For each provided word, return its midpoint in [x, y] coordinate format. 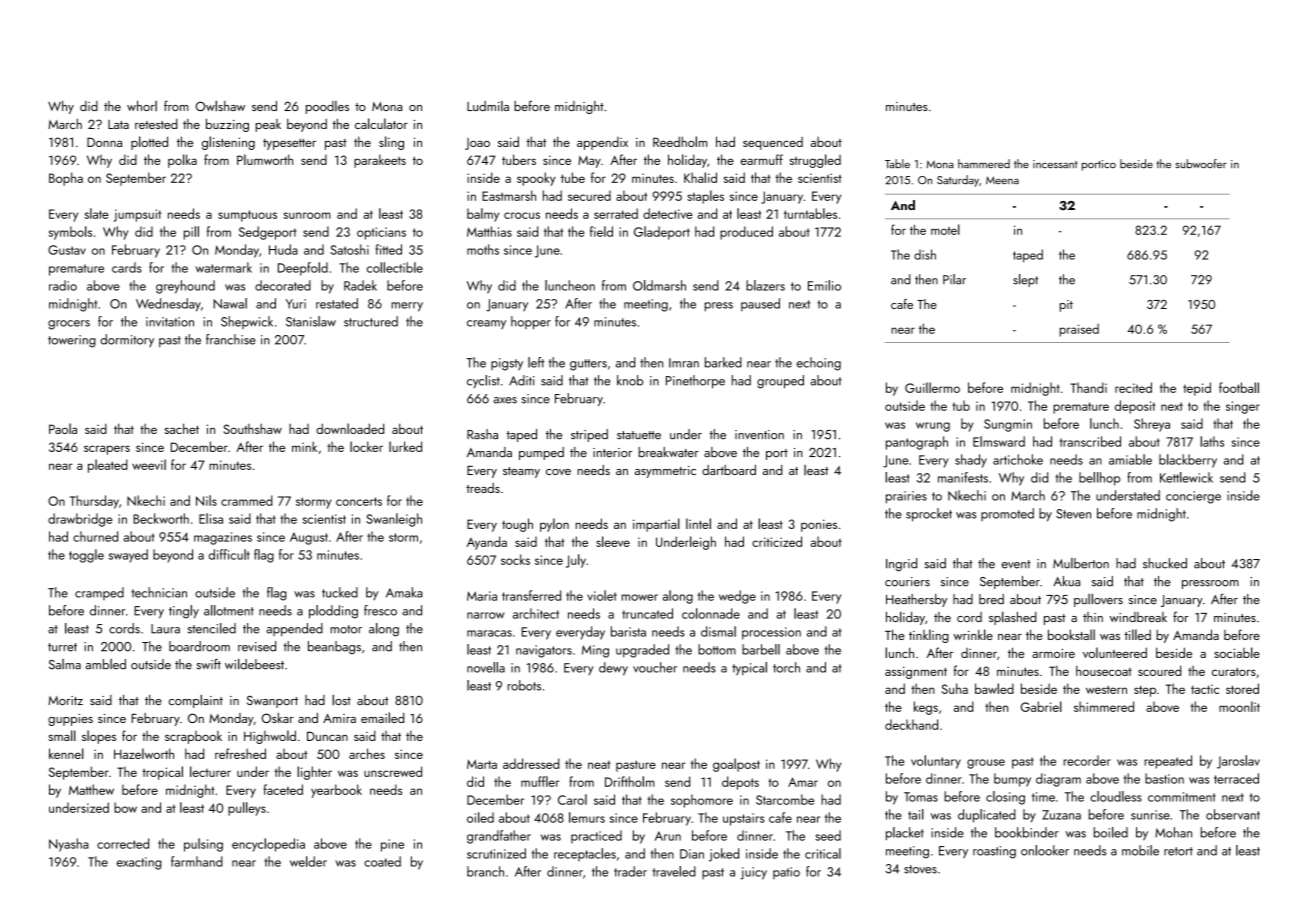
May [589, 162]
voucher [655, 667]
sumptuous [247, 216]
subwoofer [1201, 163]
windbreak [1138, 617]
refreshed [240, 753]
